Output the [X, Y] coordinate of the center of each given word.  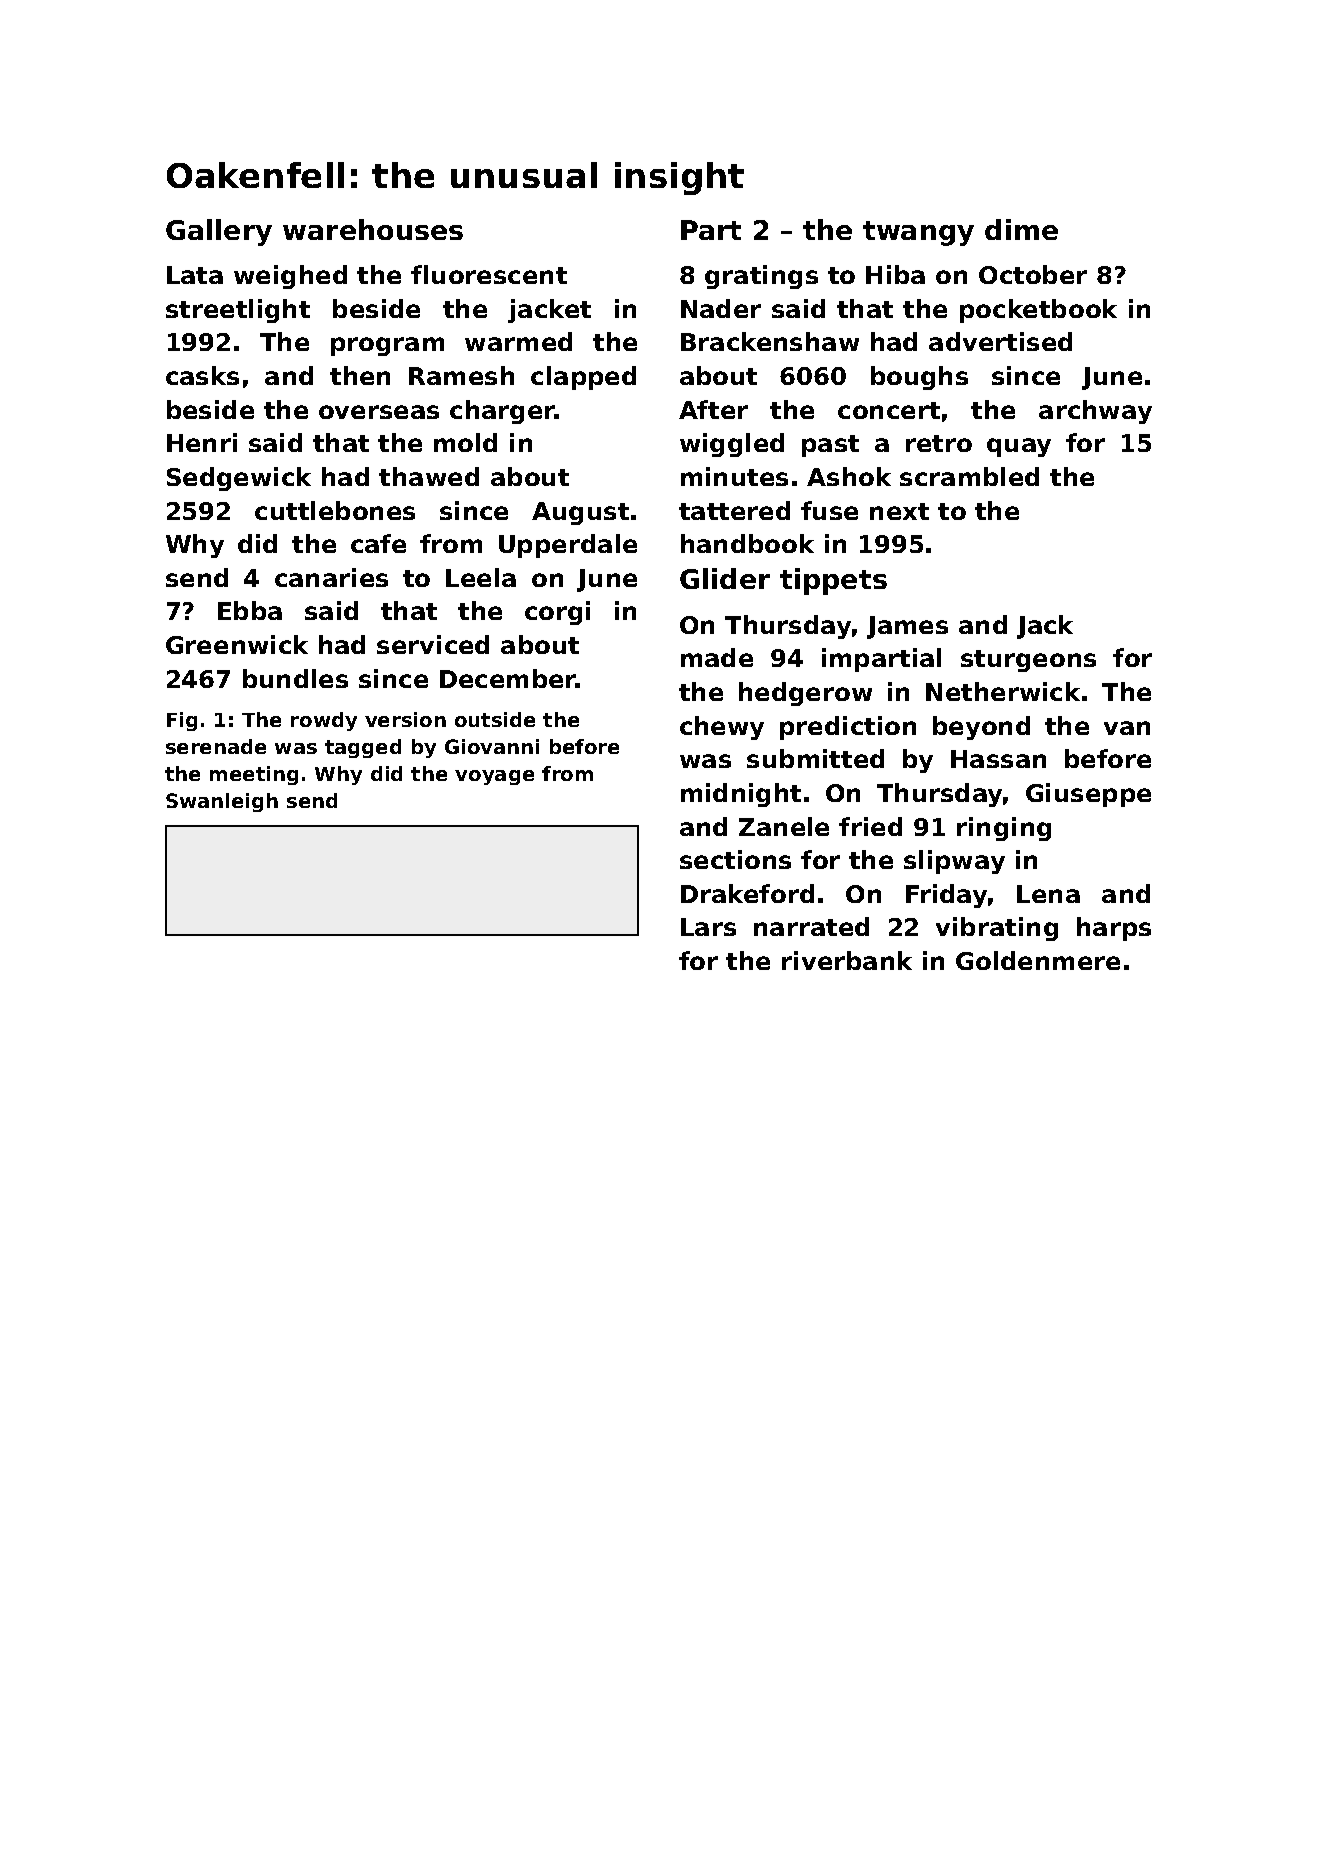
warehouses [373, 229]
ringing [1004, 829]
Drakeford [747, 893]
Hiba [895, 274]
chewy [722, 728]
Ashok [849, 476]
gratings [761, 277]
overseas [379, 412]
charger [502, 412]
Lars [708, 927]
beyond [981, 728]
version [405, 719]
